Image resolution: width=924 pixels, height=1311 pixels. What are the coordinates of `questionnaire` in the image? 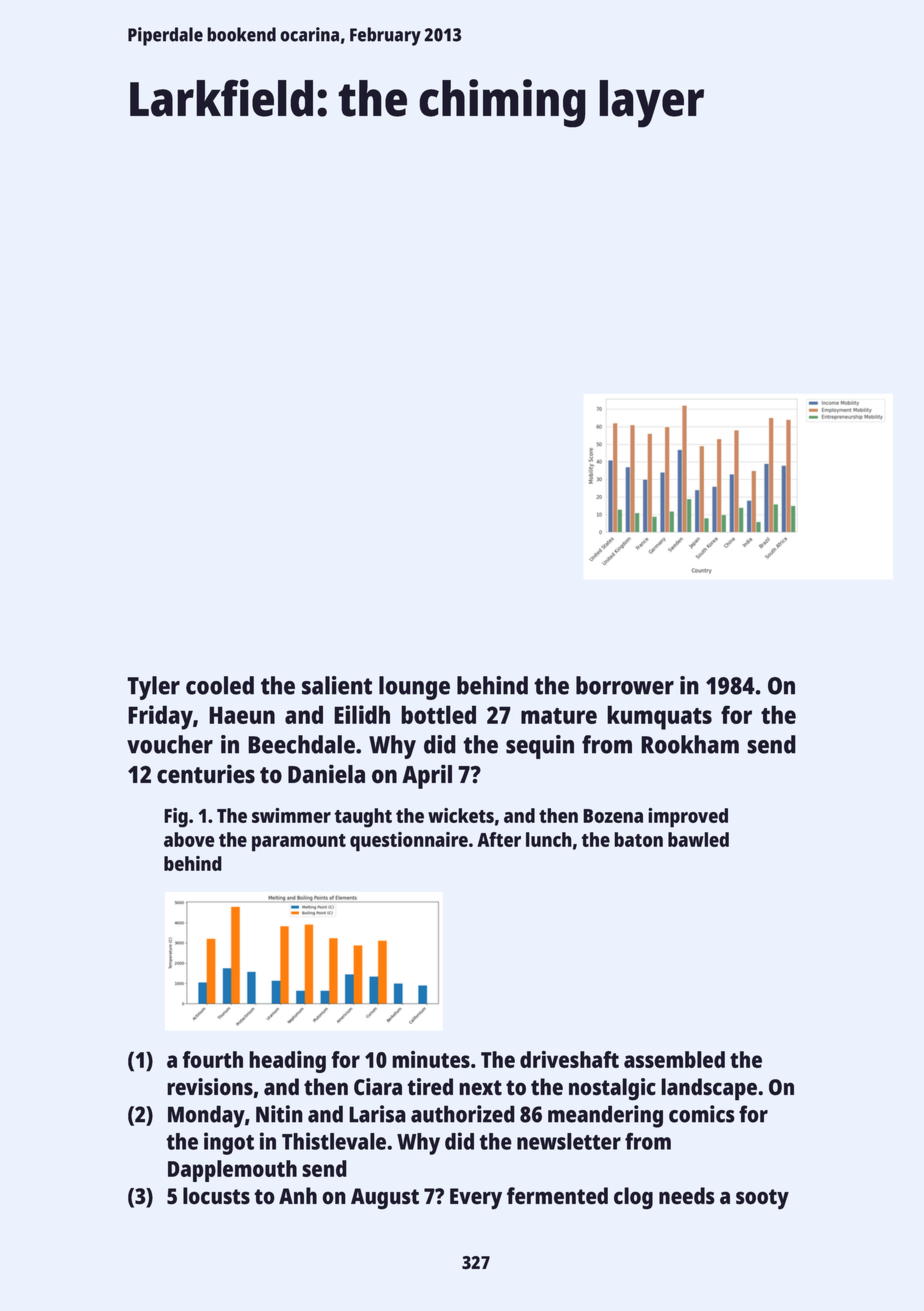 It's located at (409, 842).
